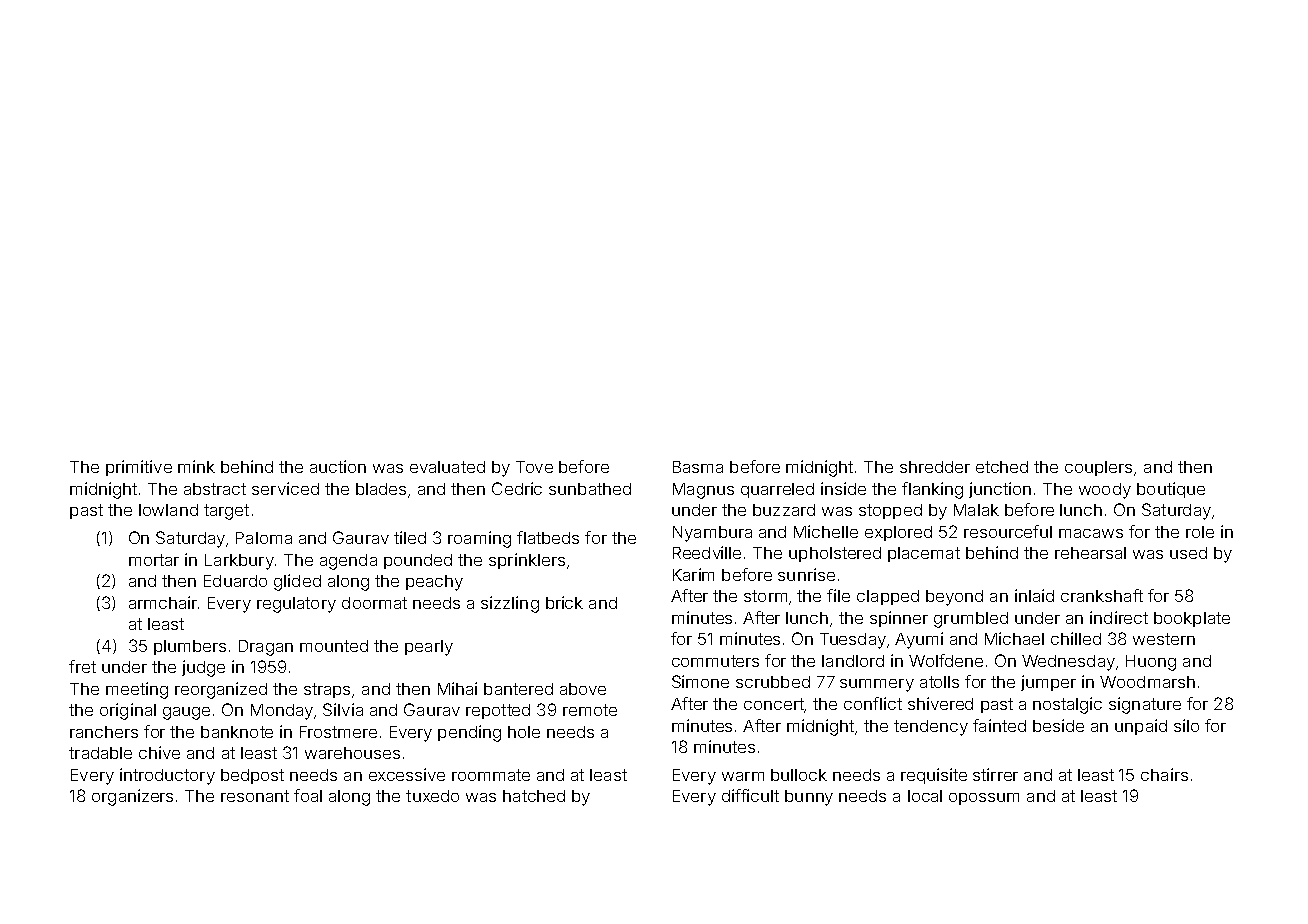  Describe the element at coordinates (510, 604) in the page. I see `sizzling` at that location.
